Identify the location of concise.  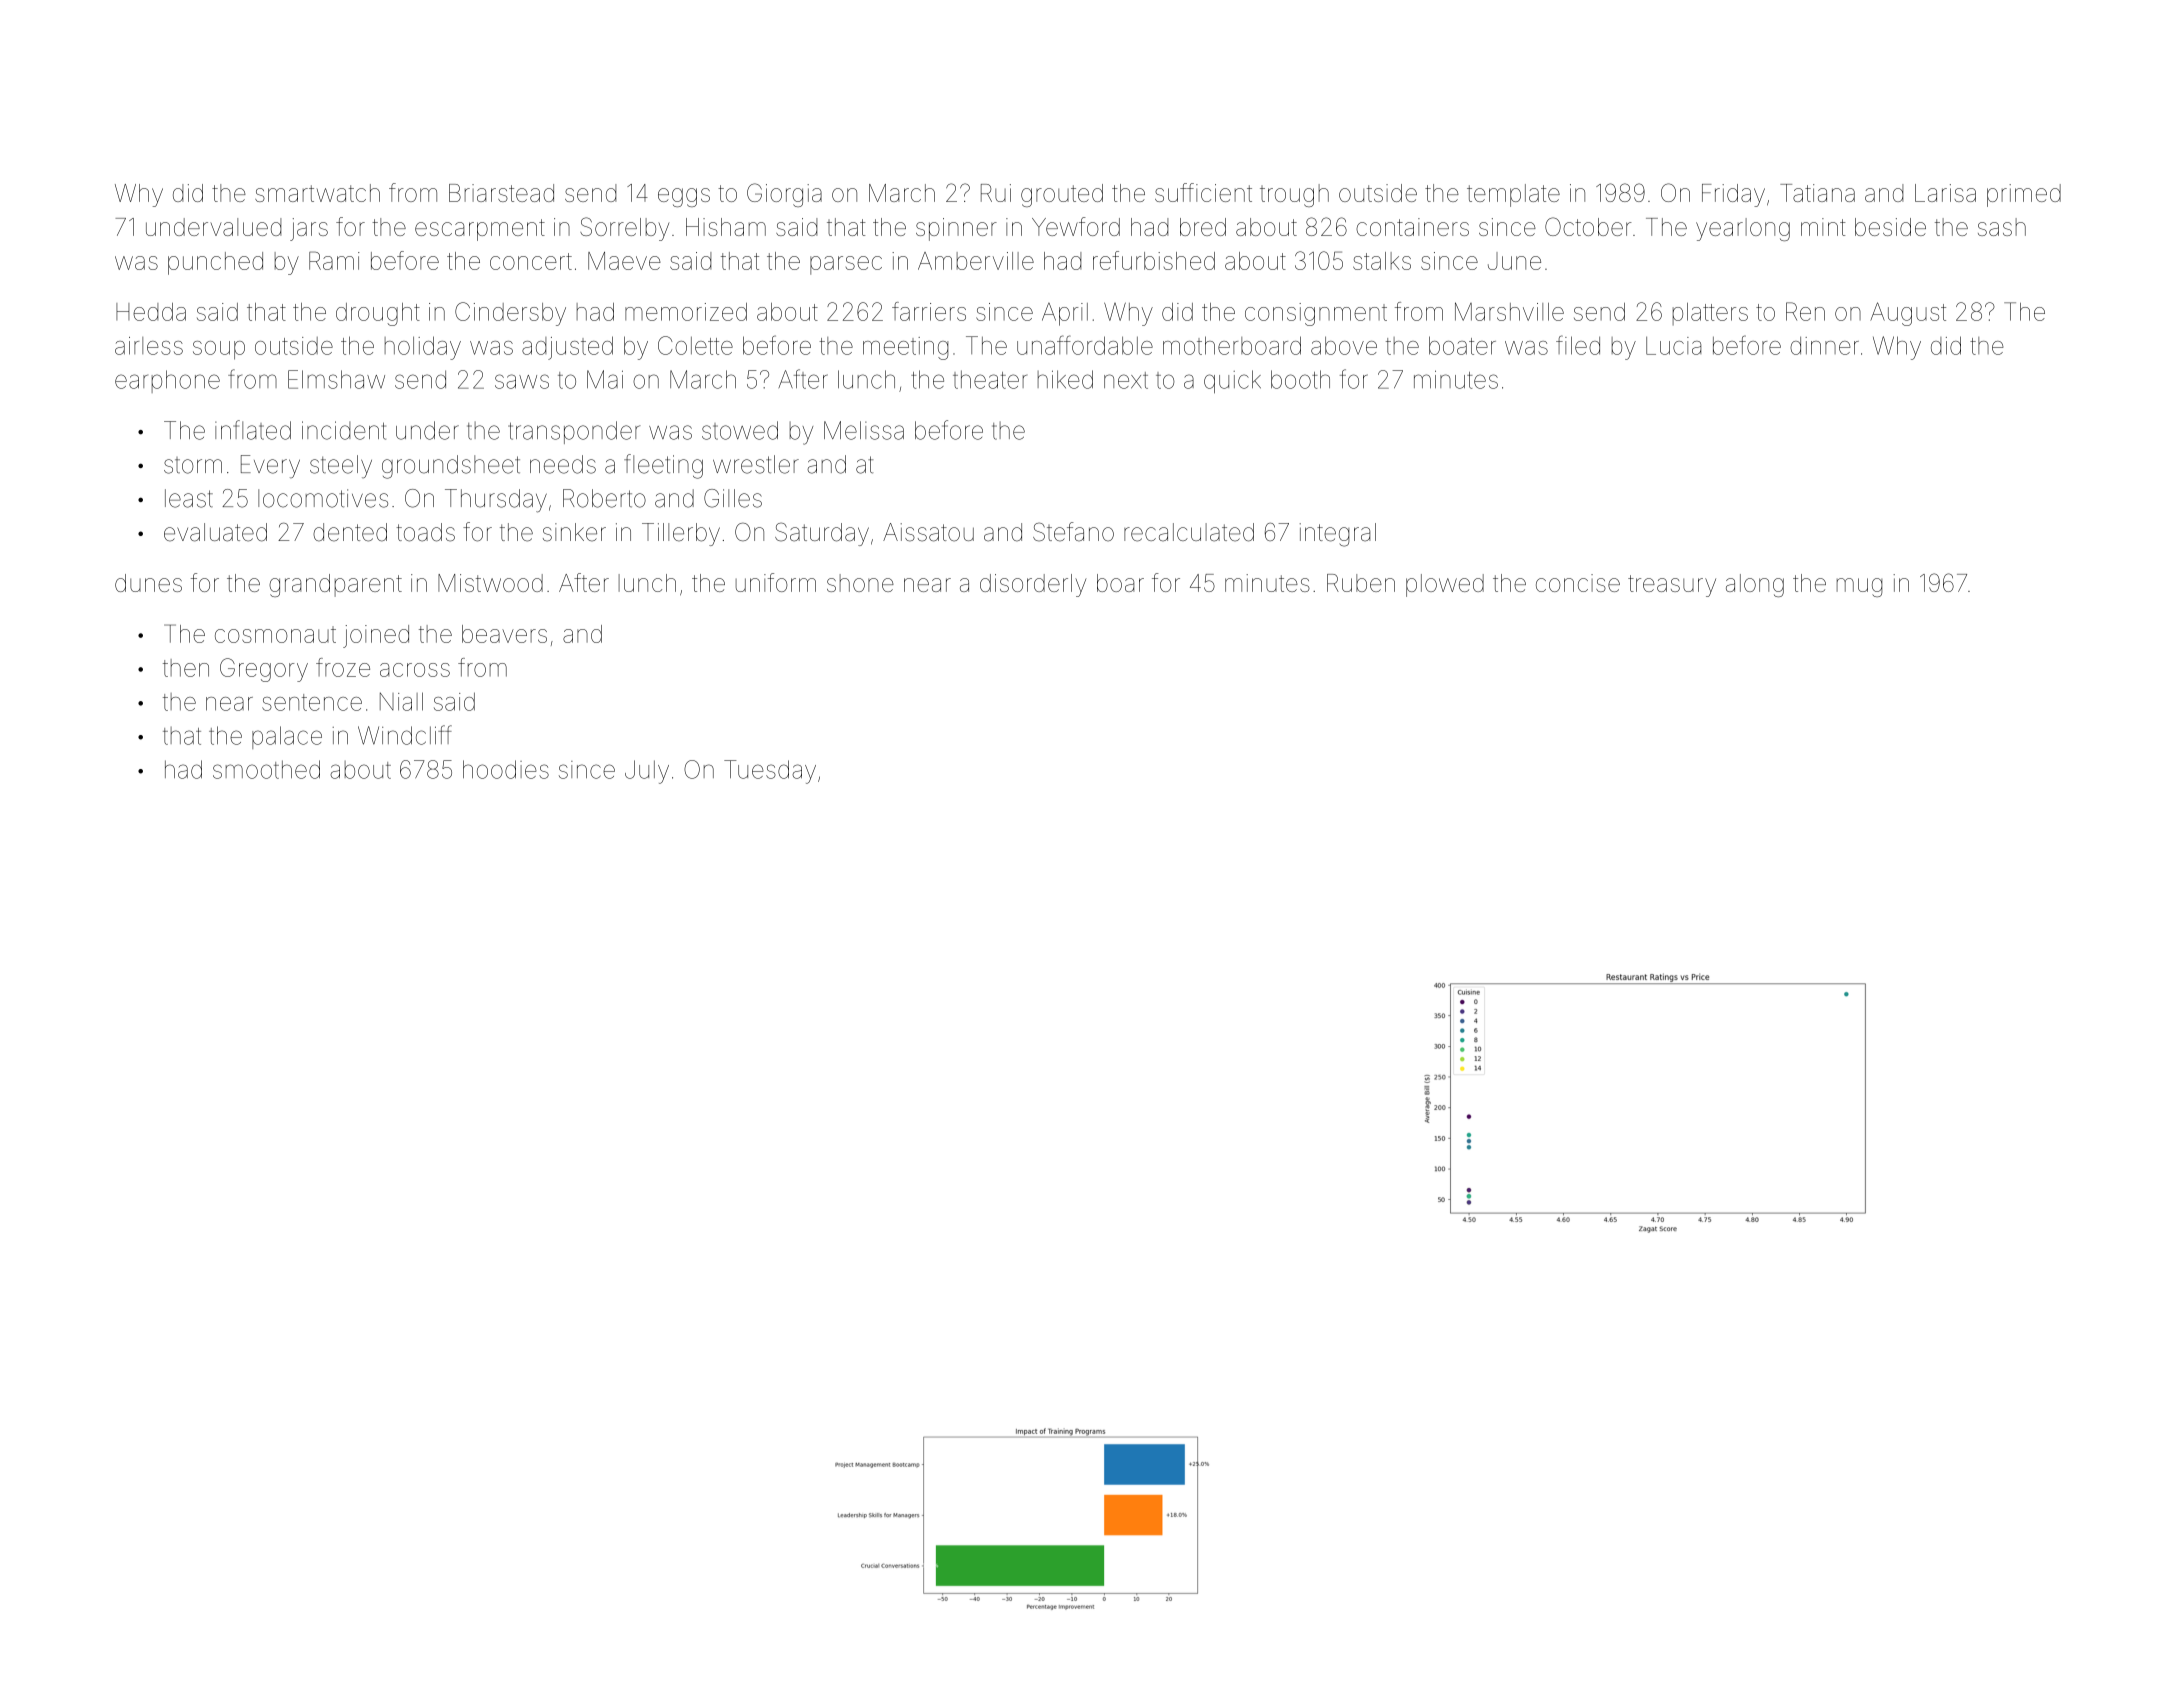
(1578, 583).
